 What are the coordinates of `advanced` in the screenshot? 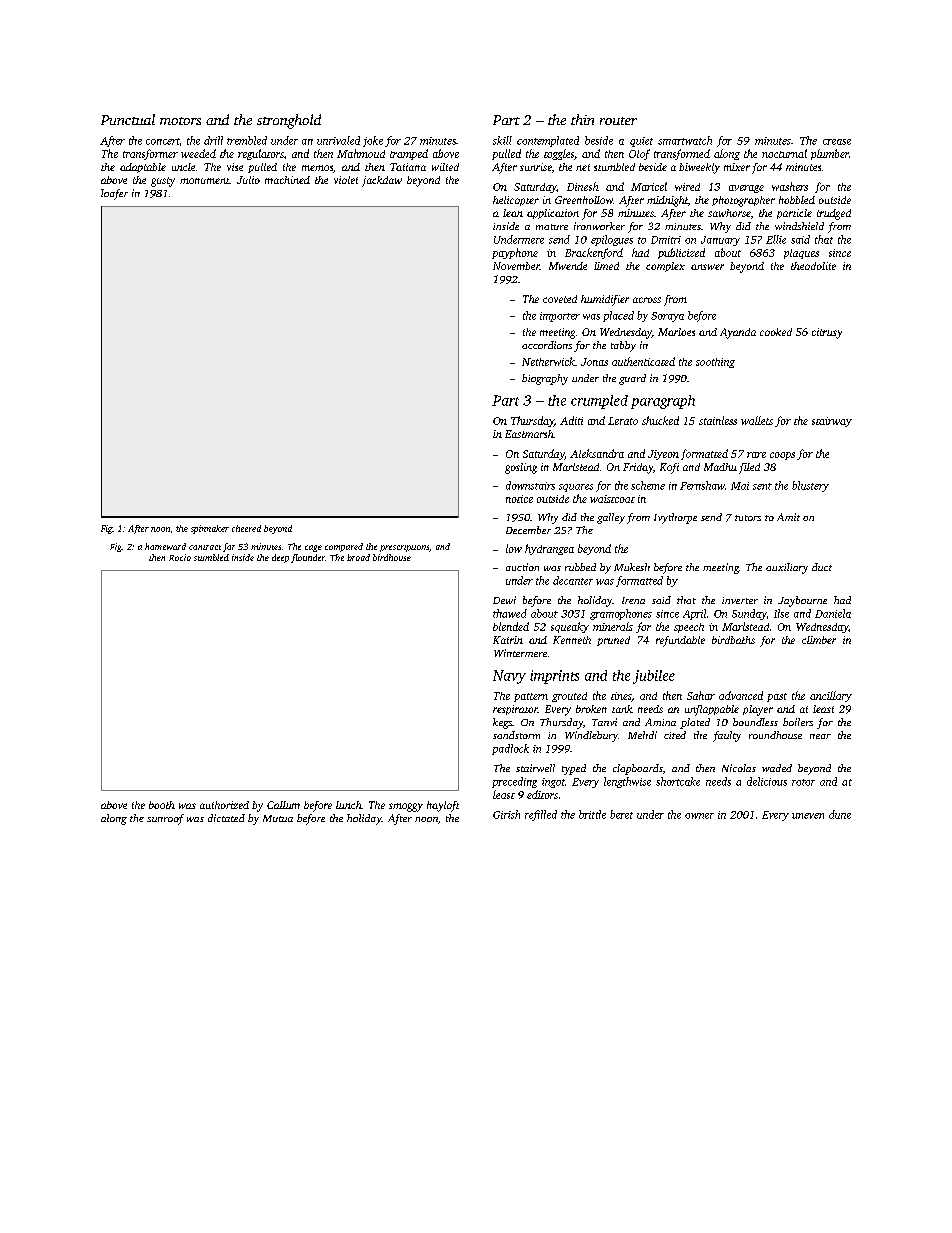 It's located at (741, 695).
